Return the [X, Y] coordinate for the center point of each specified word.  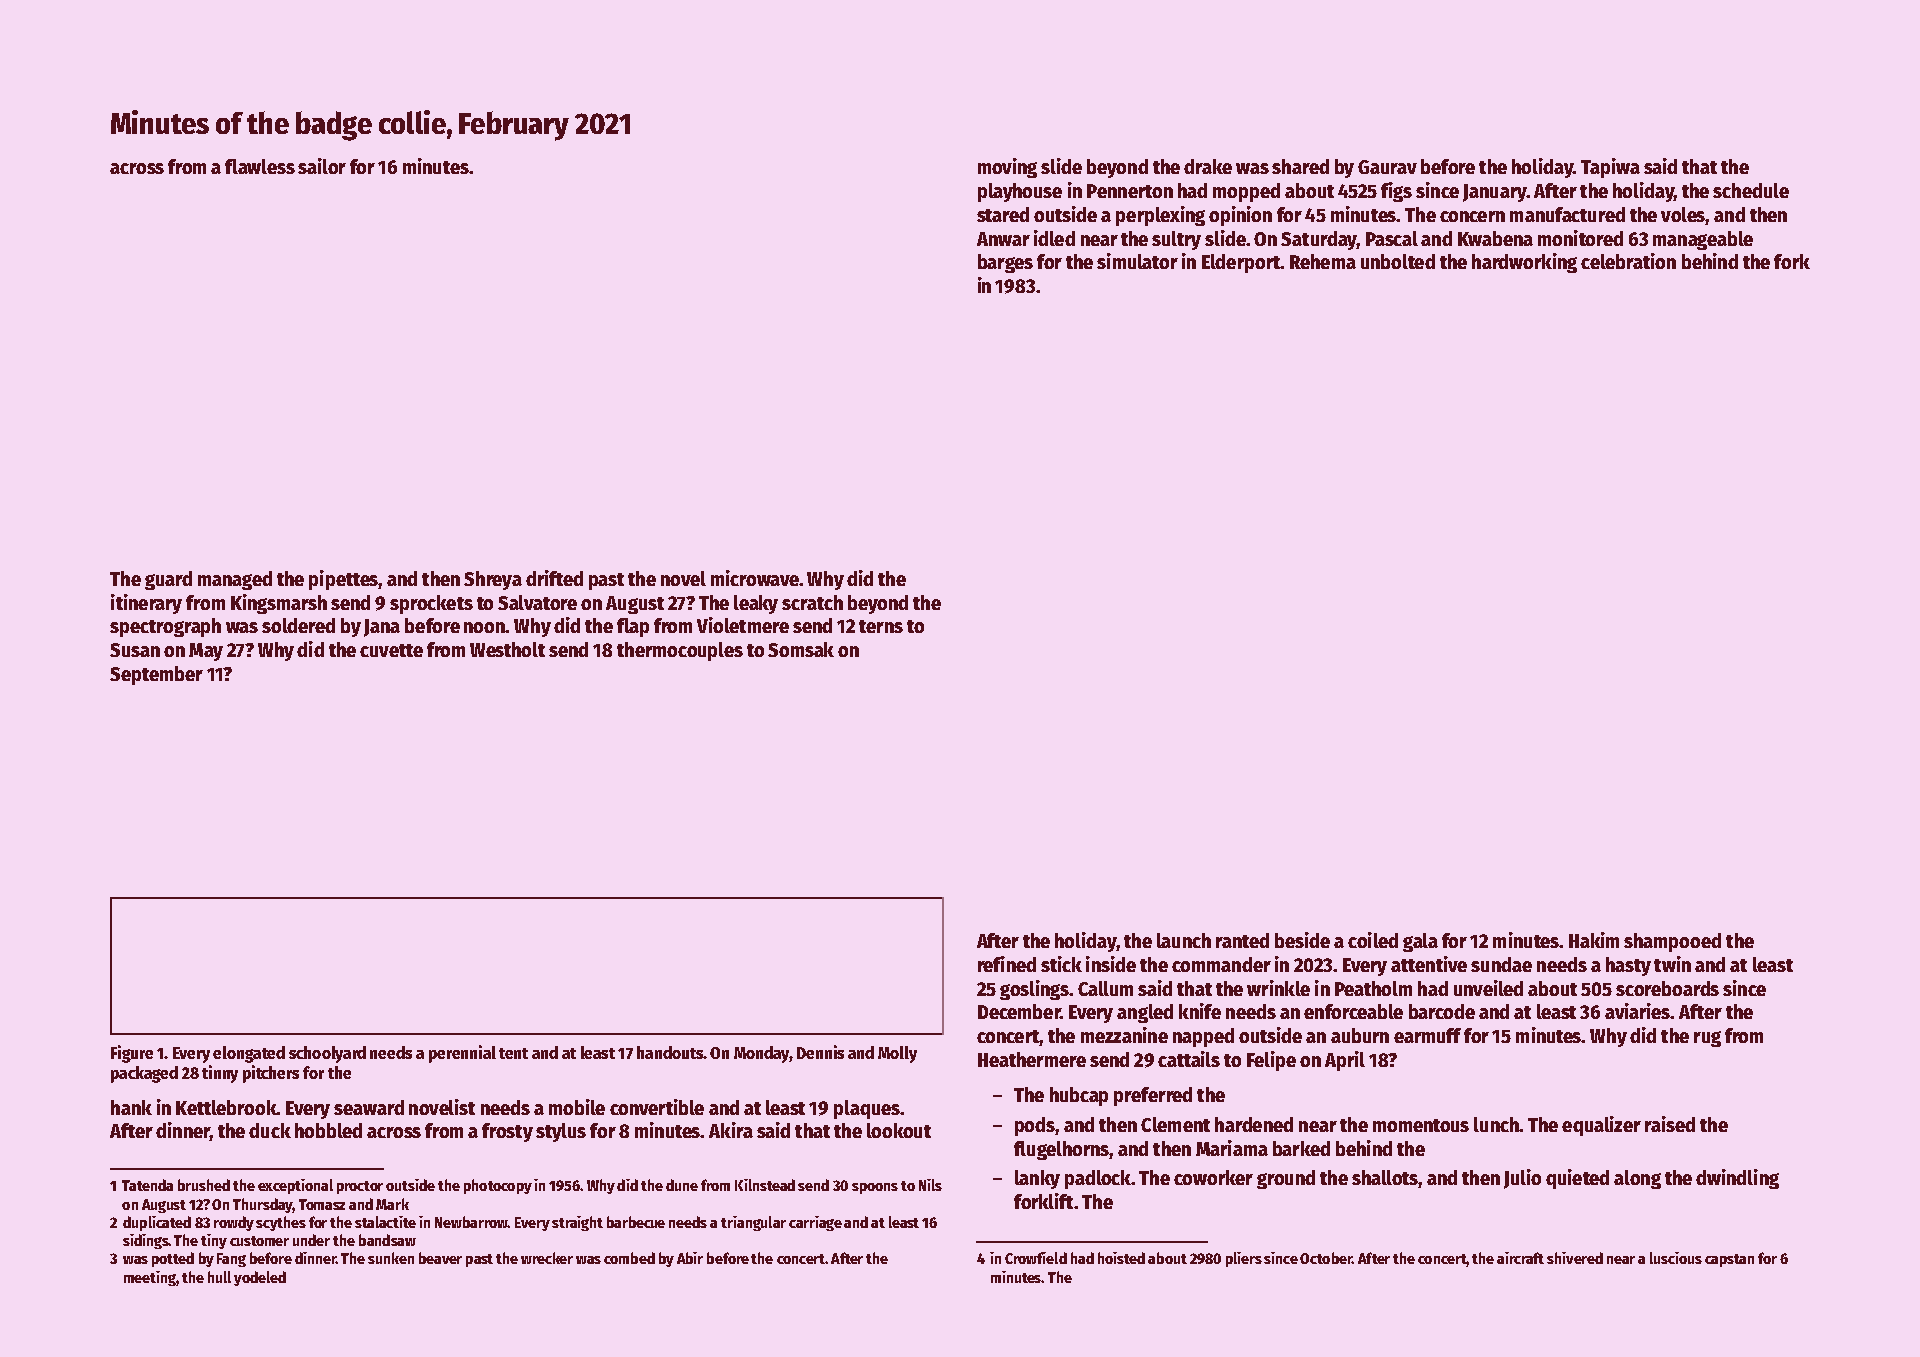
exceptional [295, 1186]
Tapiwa [1610, 168]
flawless [260, 166]
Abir [690, 1258]
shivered [1575, 1258]
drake [1208, 166]
